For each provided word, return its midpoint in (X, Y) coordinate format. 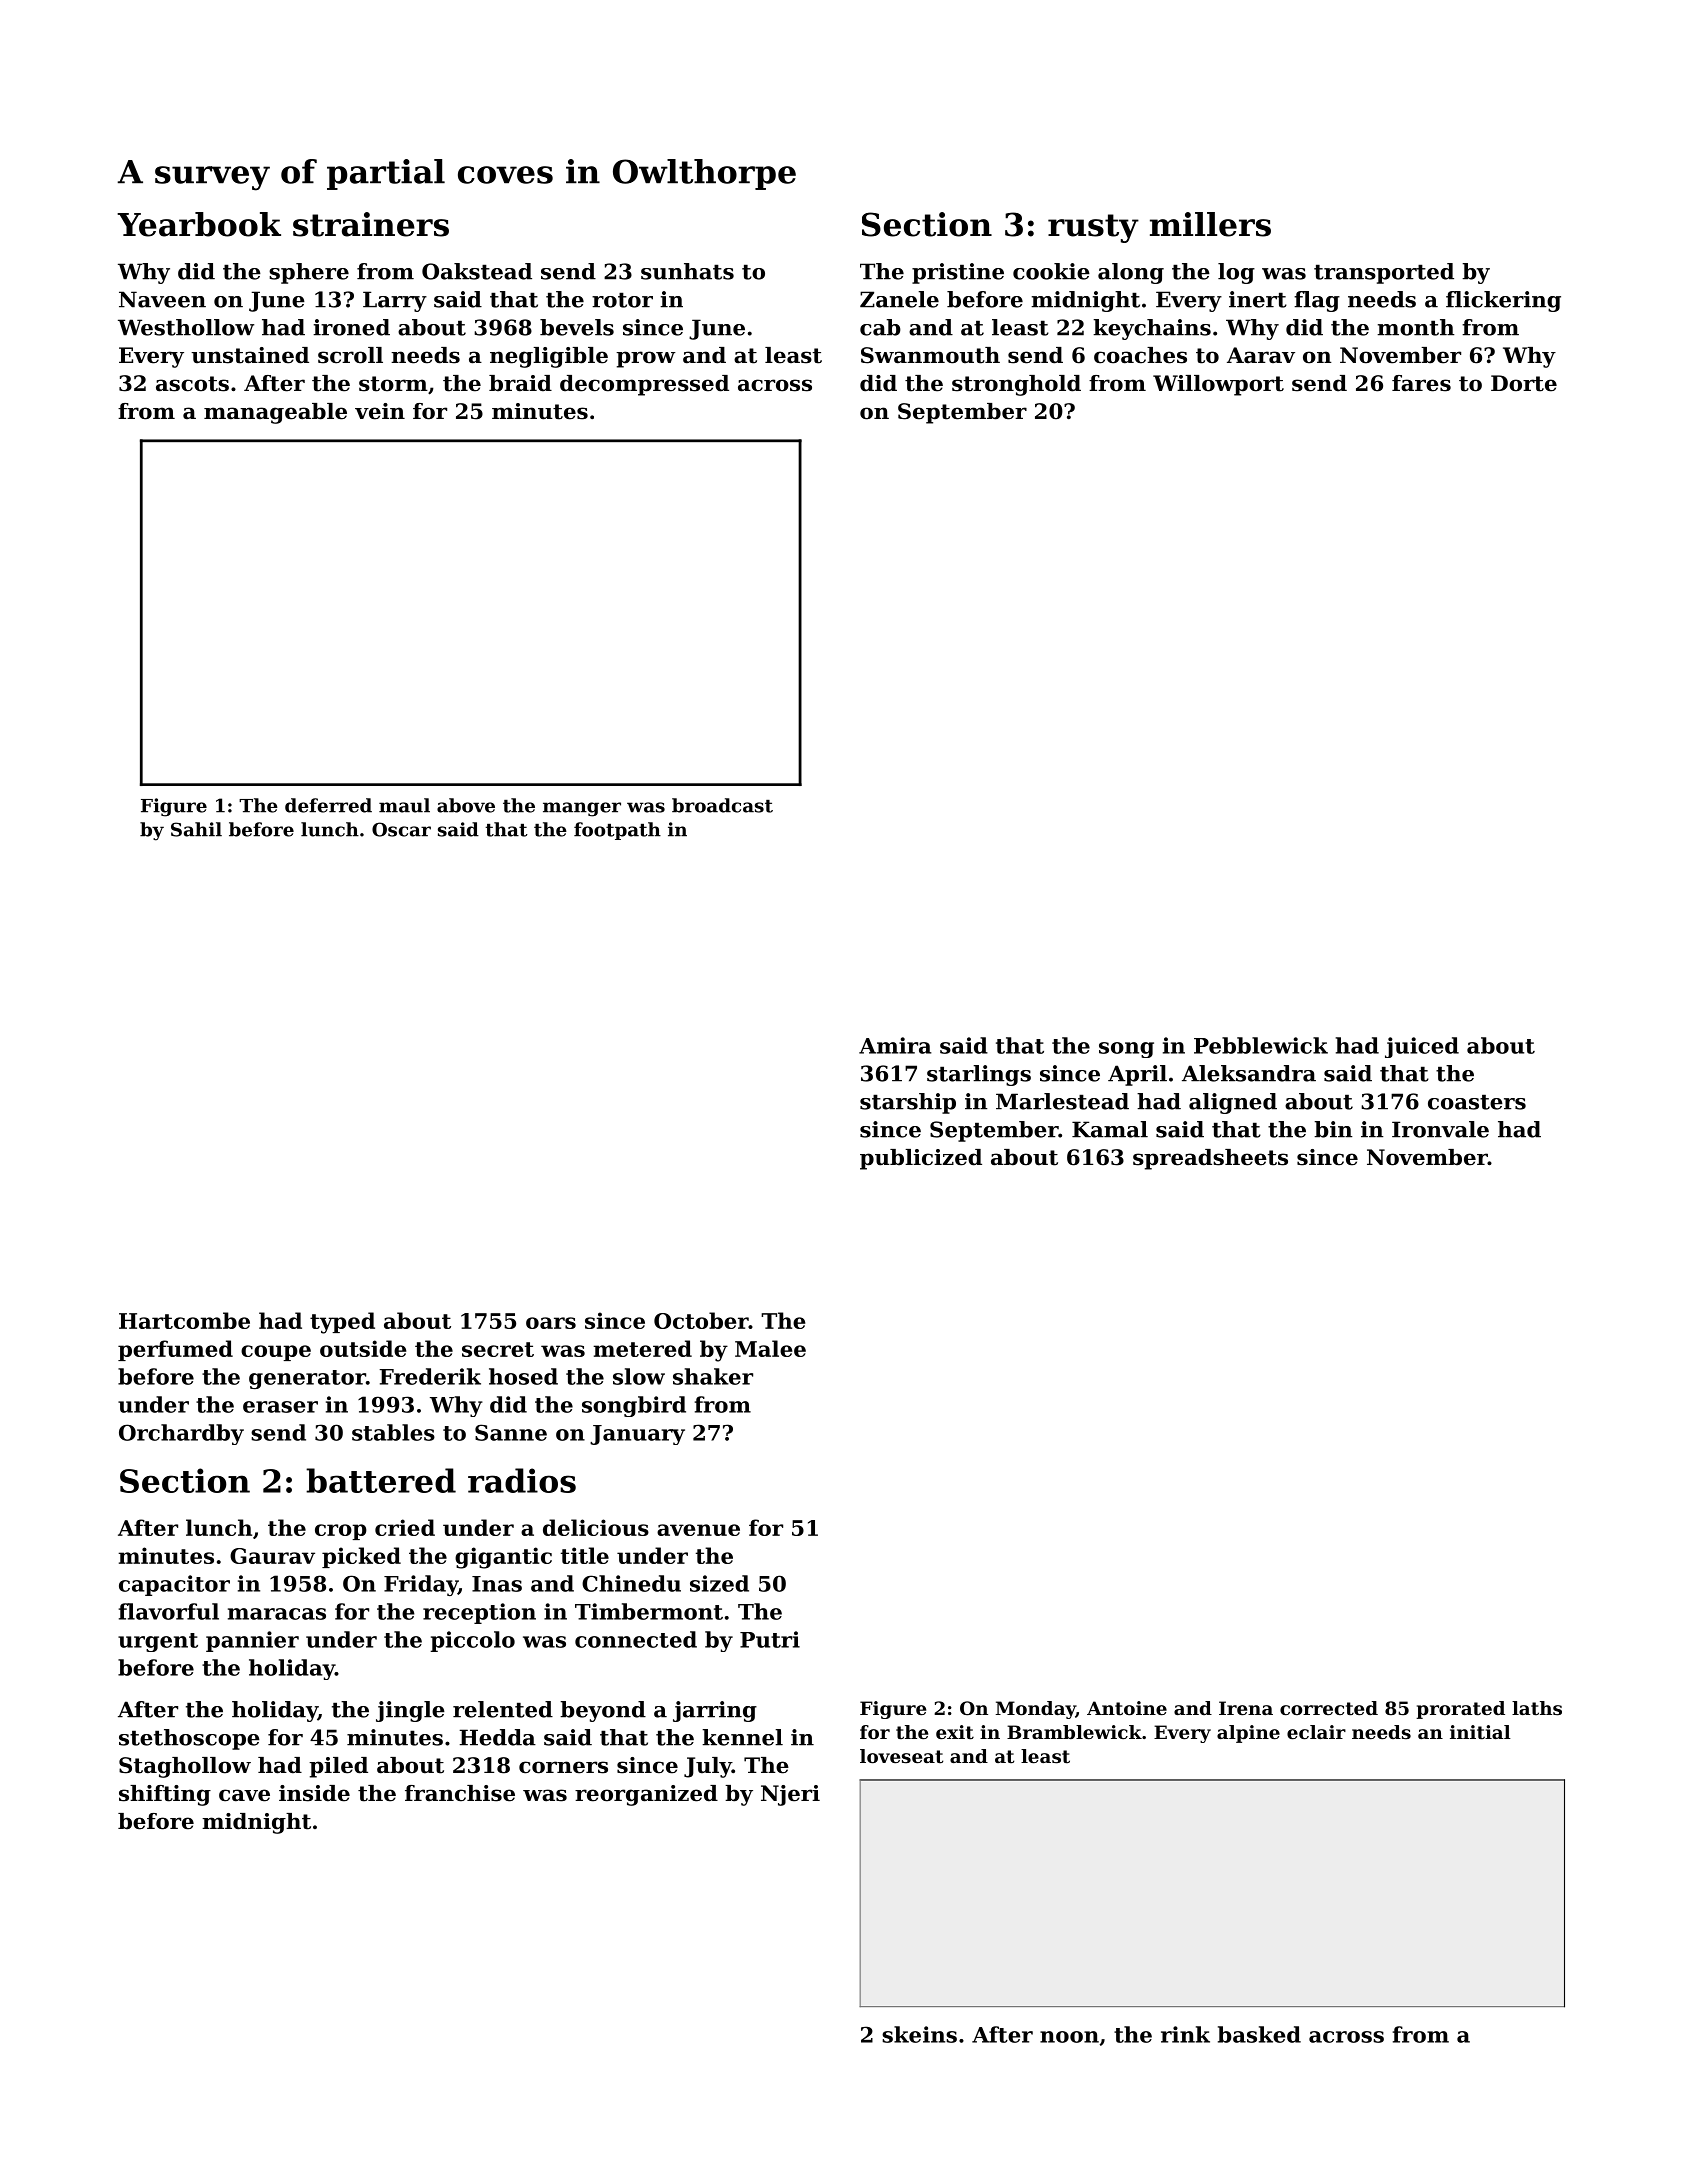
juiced (1422, 1047)
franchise (460, 1793)
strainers (371, 224)
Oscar (401, 829)
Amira (895, 1045)
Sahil (196, 829)
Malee (770, 1348)
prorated (1460, 1710)
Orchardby (181, 1434)
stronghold (1016, 385)
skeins (919, 2034)
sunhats (687, 271)
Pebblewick (1261, 1045)
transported (1384, 273)
